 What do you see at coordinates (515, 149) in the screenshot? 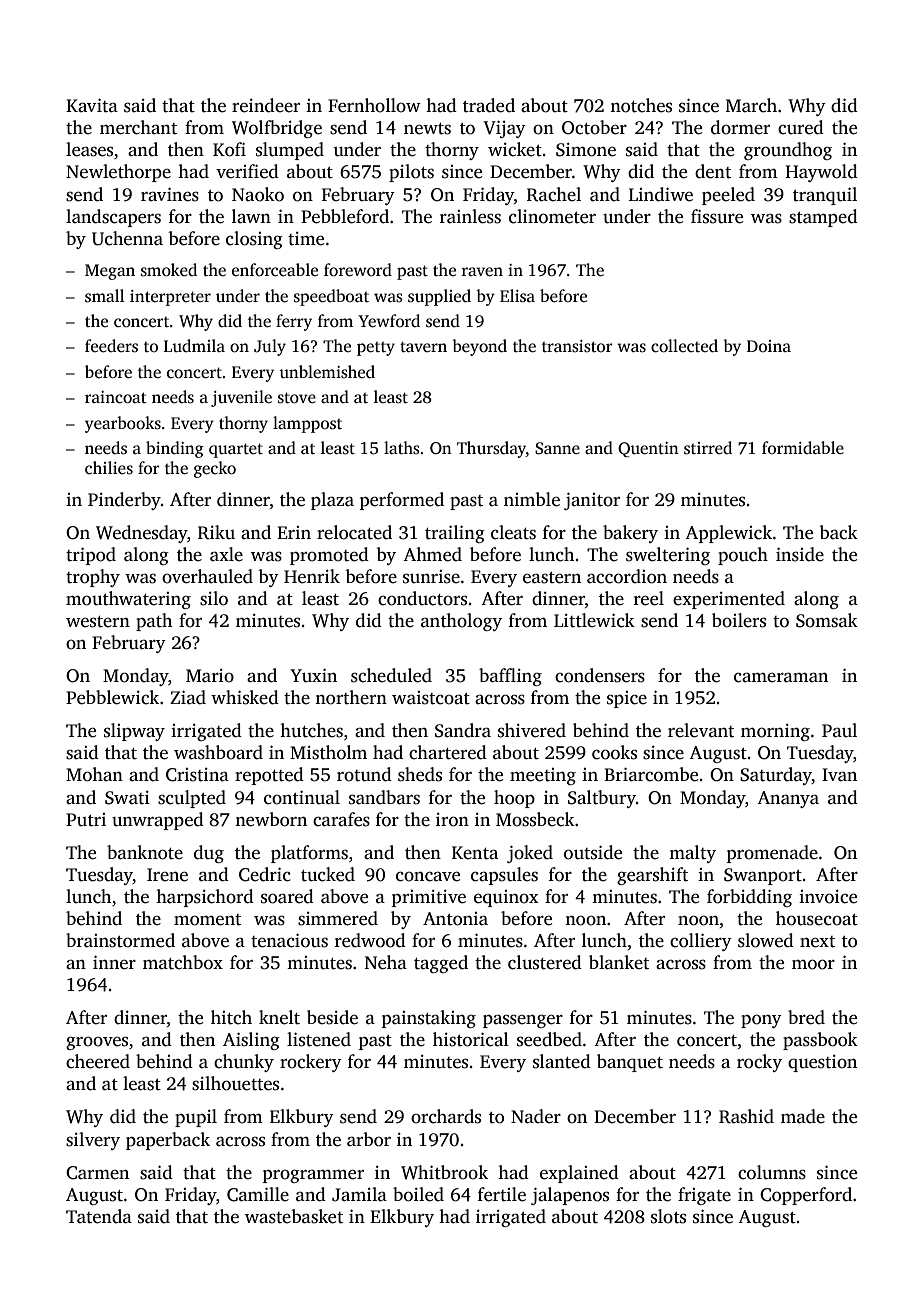
I see `wicket` at bounding box center [515, 149].
